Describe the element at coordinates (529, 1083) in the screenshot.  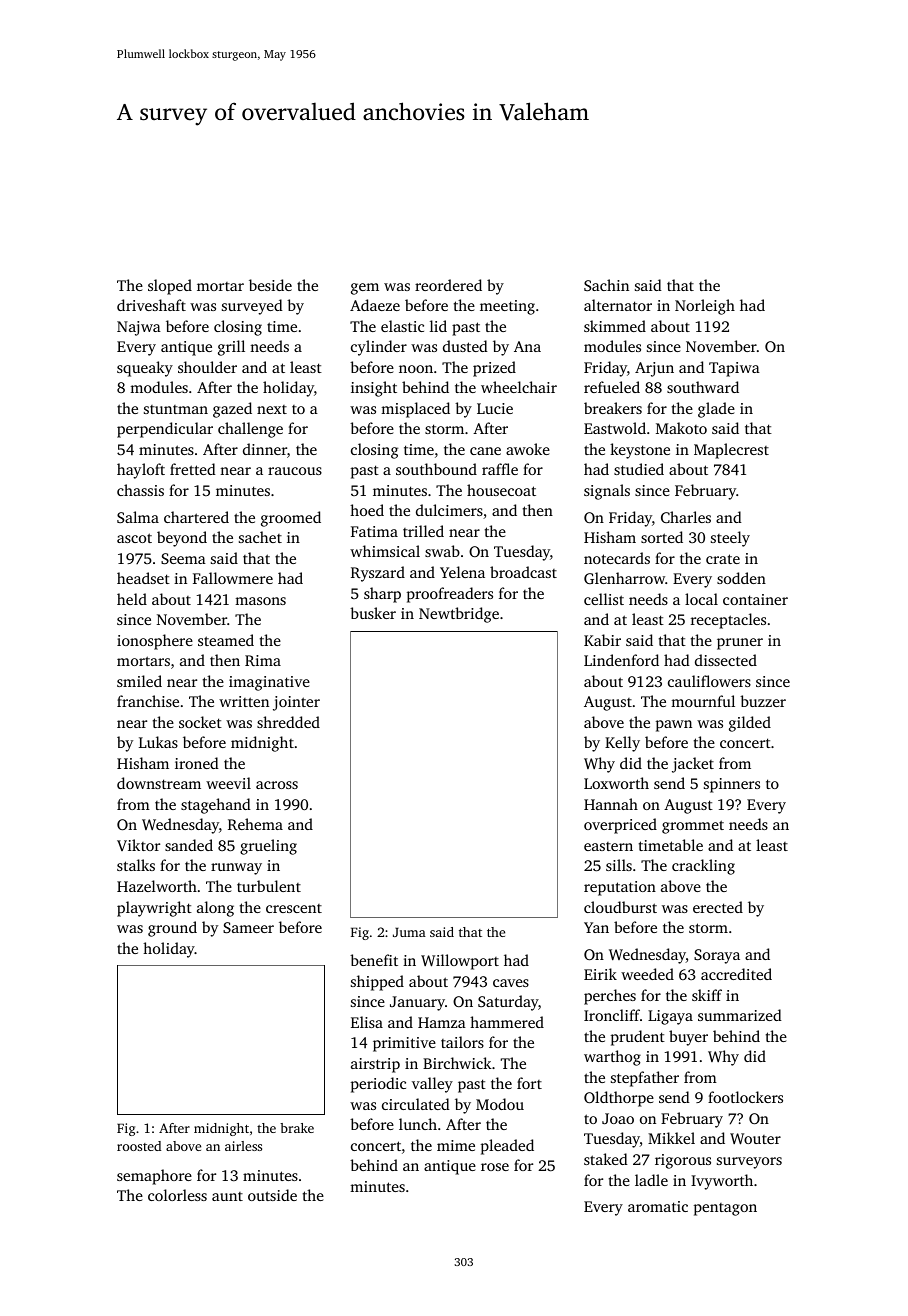
I see `fort` at that location.
